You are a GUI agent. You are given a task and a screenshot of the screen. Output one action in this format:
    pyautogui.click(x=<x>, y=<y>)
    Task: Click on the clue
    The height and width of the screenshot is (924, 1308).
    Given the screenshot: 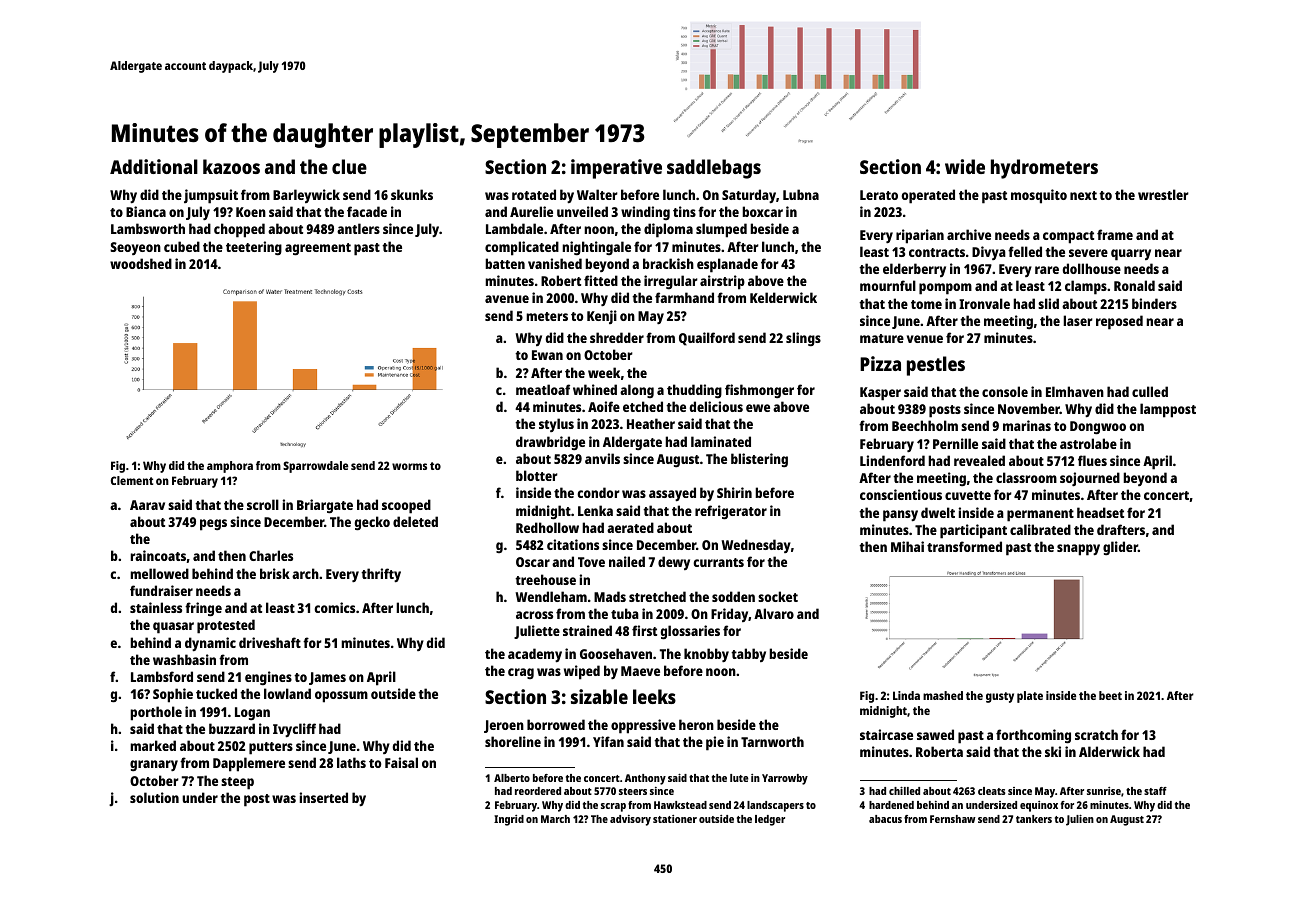 What is the action you would take?
    pyautogui.click(x=349, y=166)
